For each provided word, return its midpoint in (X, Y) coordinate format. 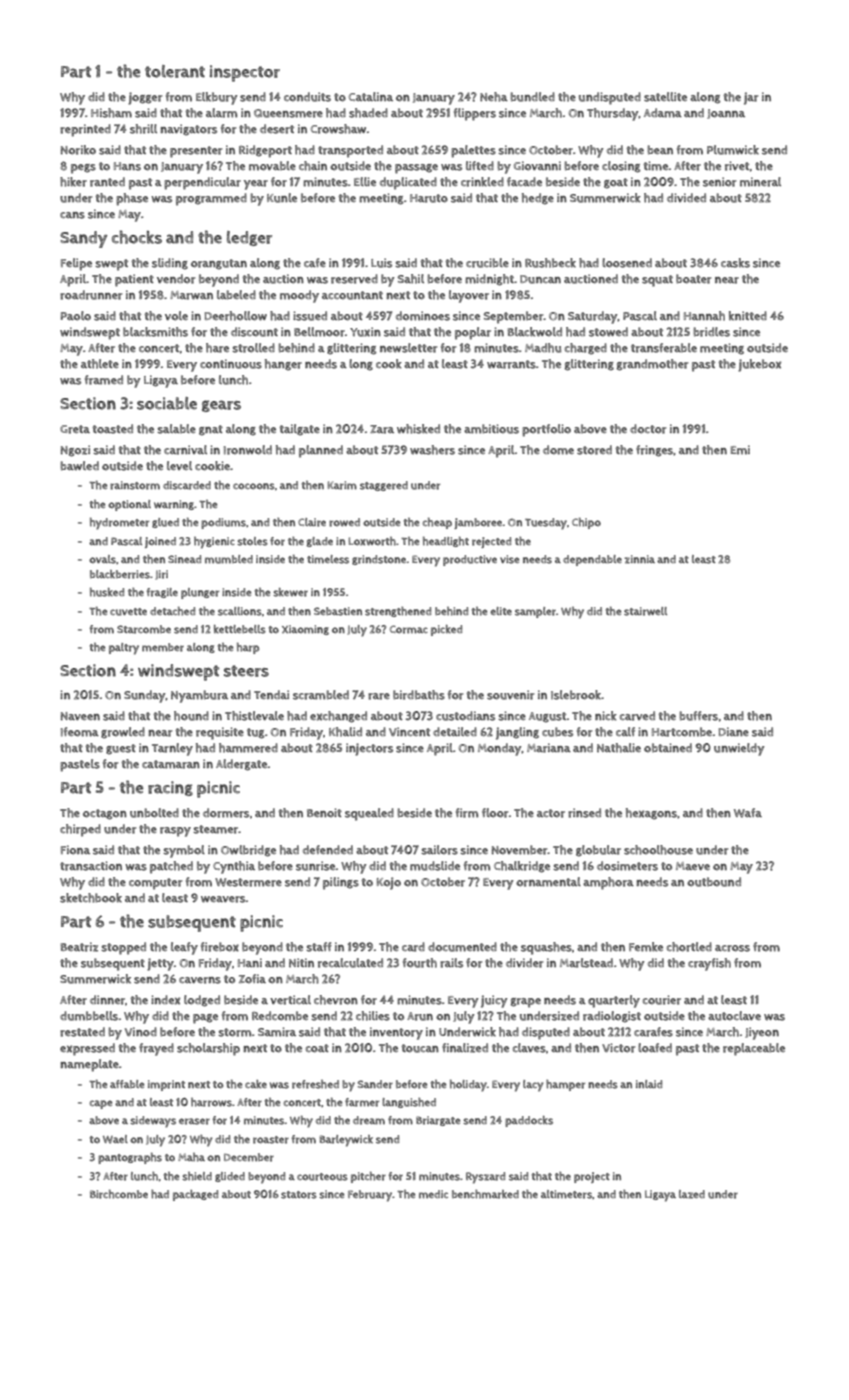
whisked (418, 429)
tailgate (300, 430)
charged (586, 349)
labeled (236, 295)
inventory (396, 1033)
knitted (748, 316)
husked (107, 592)
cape (100, 1104)
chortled (689, 947)
